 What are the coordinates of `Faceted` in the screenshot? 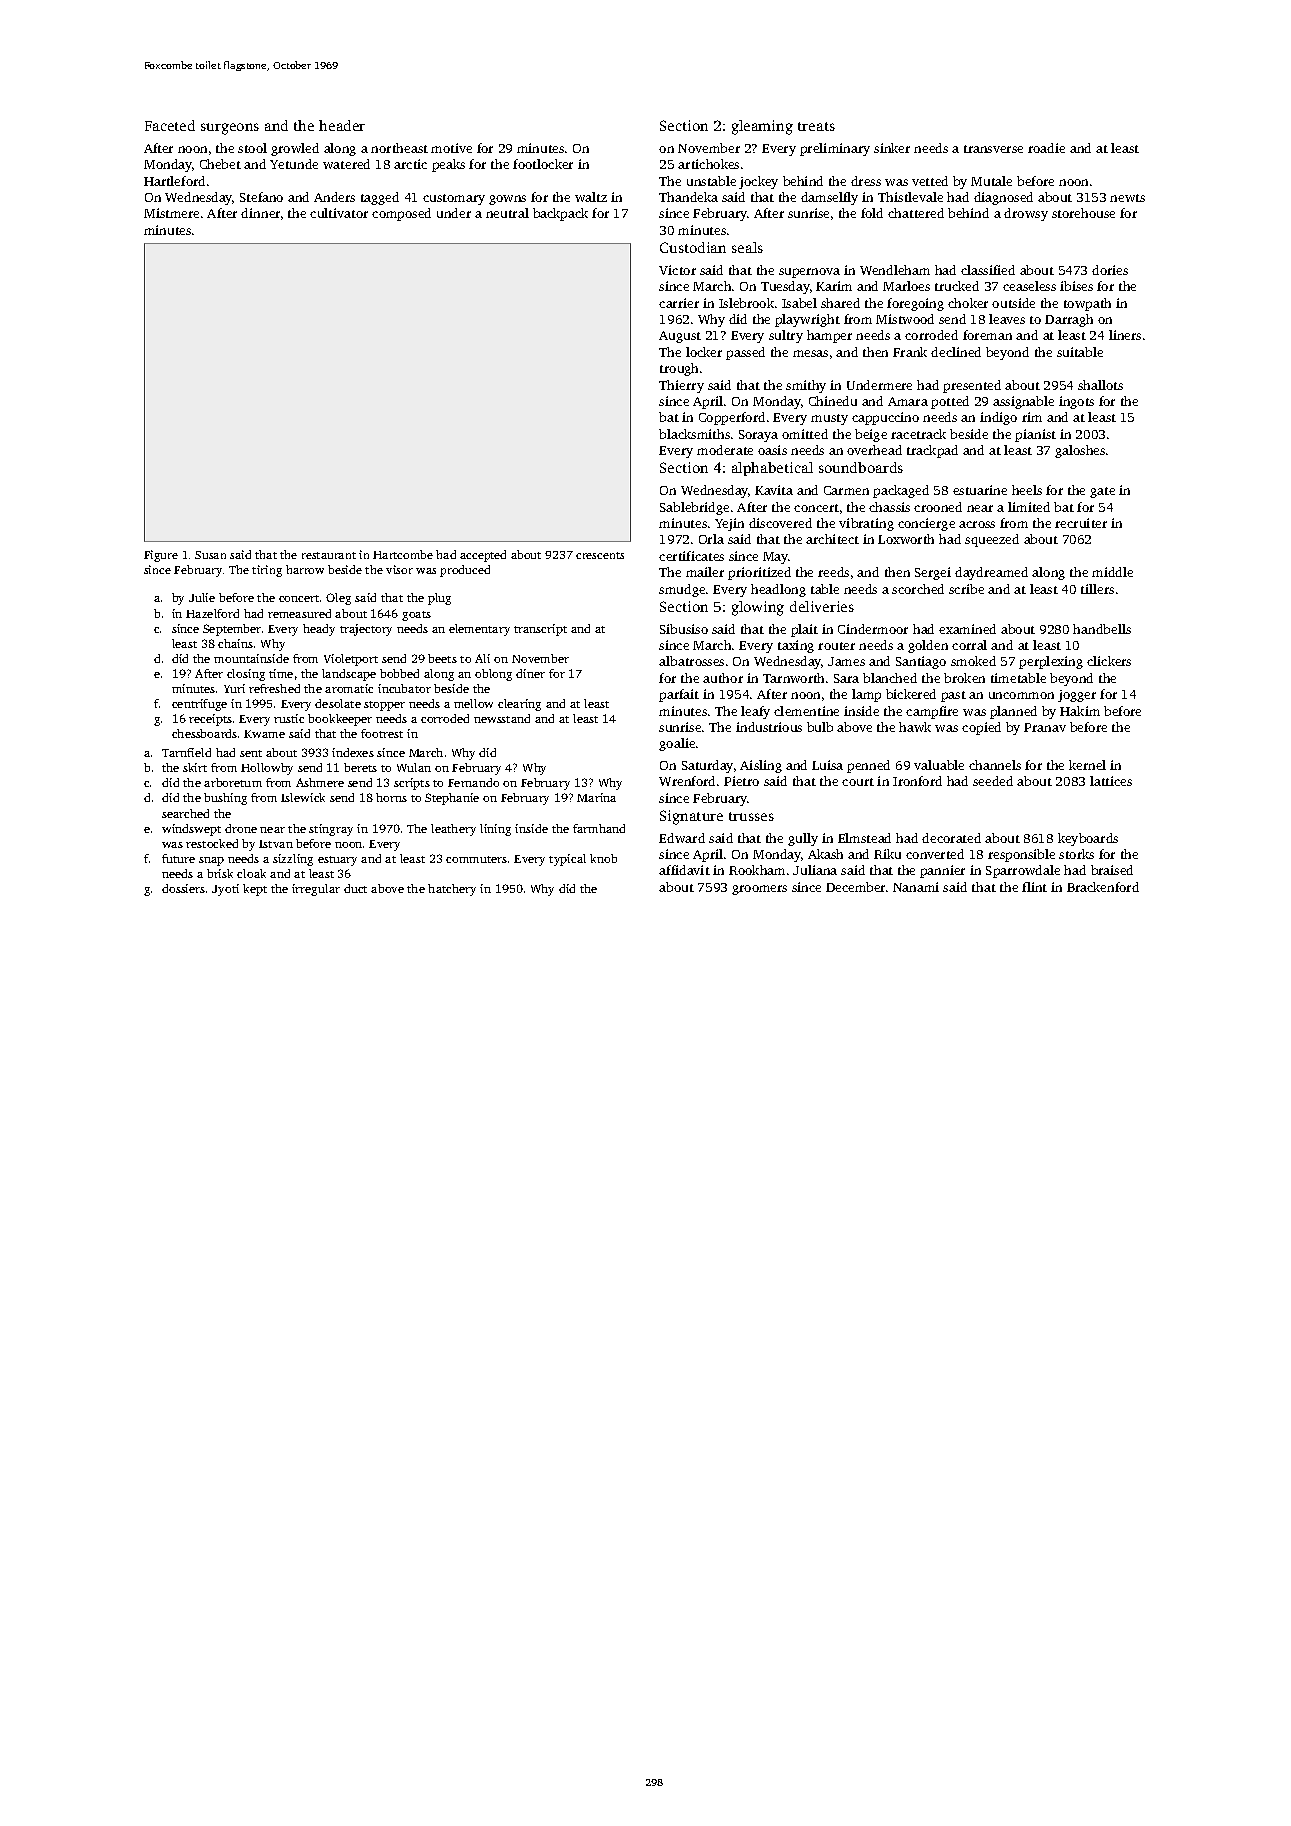 It's located at (170, 125).
